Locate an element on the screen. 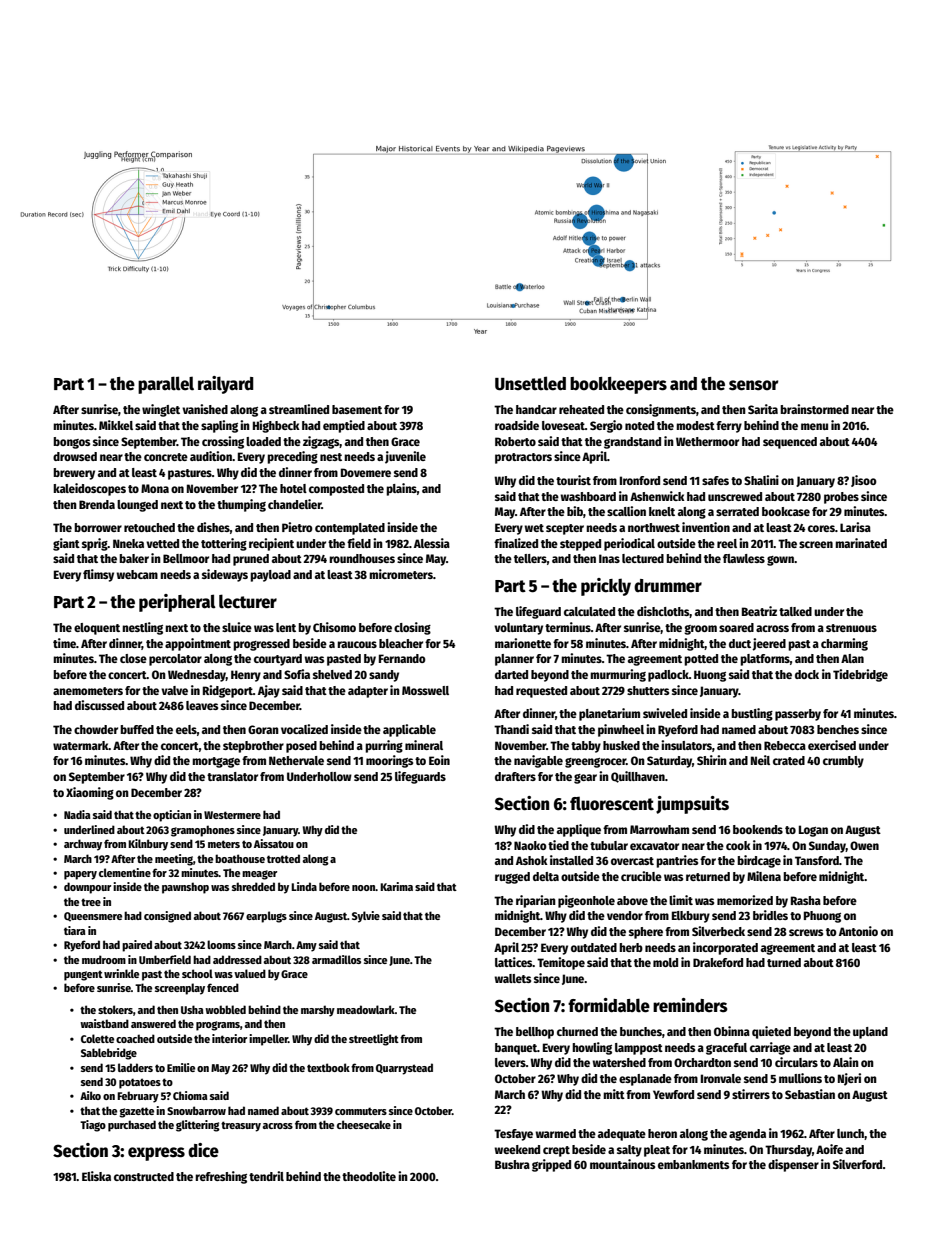 This screenshot has width=952, height=1233. noon is located at coordinates (364, 888).
